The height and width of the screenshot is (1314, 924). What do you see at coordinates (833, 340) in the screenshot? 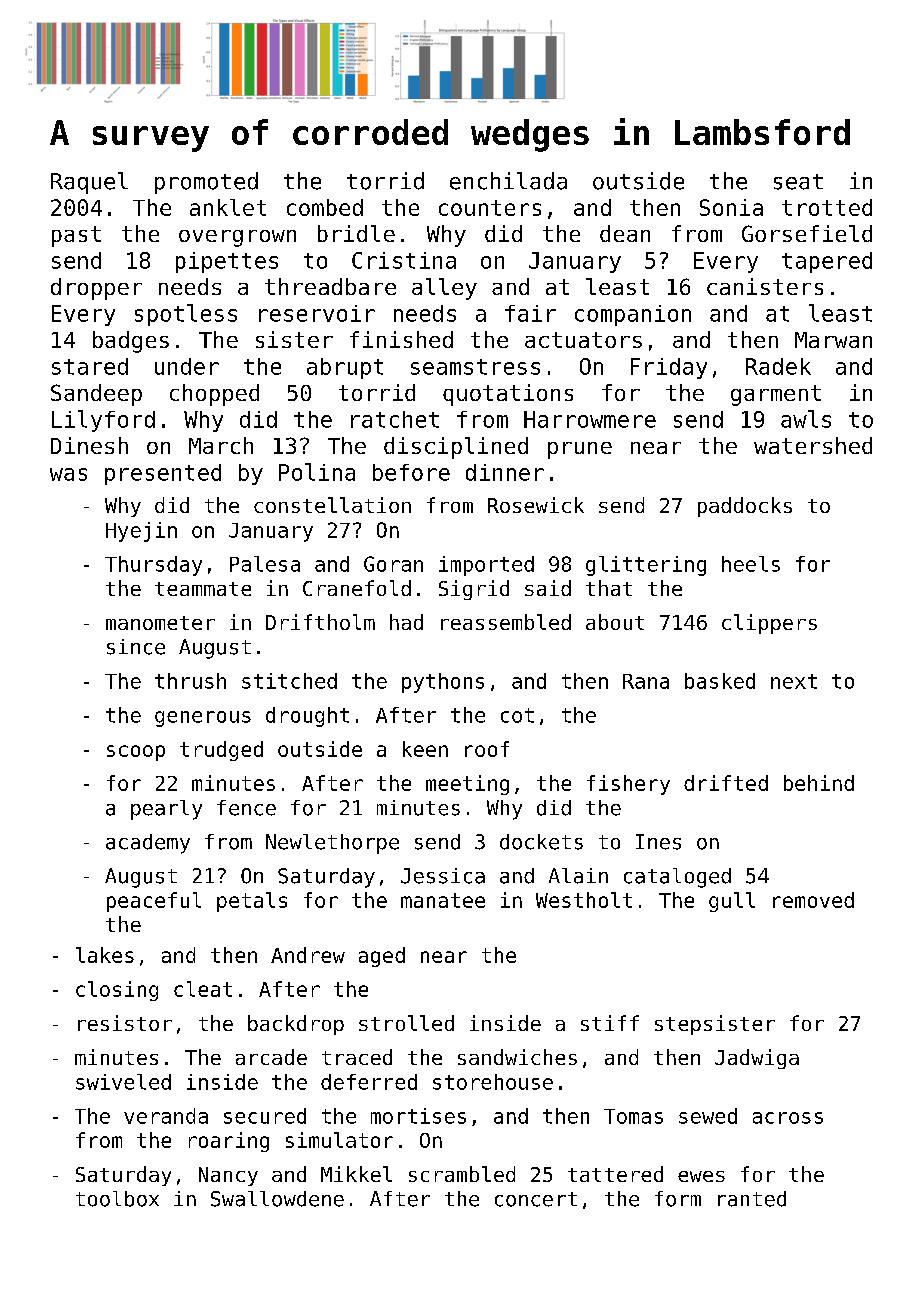
I see `Marwan` at bounding box center [833, 340].
